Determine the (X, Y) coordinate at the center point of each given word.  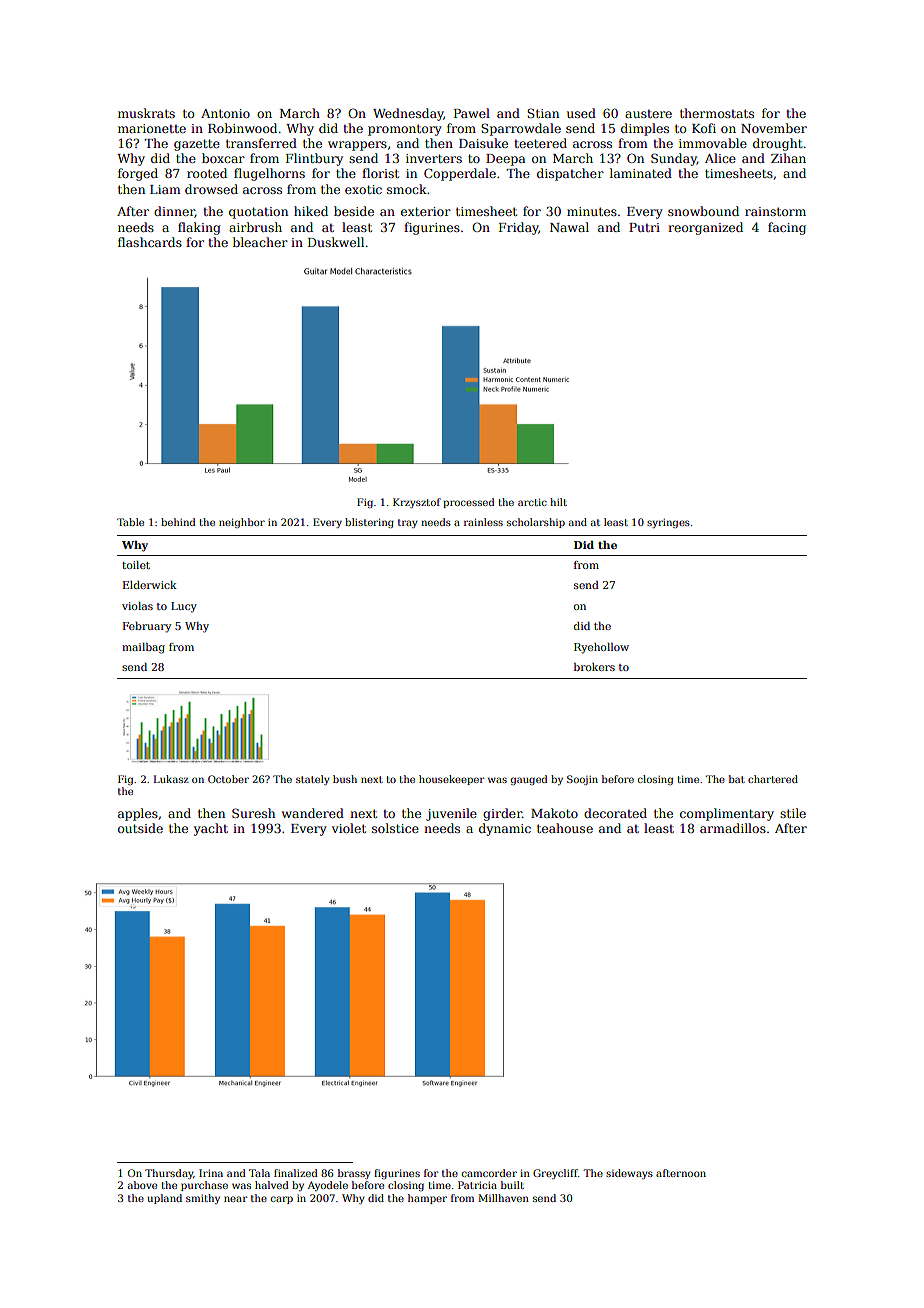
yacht (211, 829)
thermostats (717, 113)
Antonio (225, 113)
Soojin (582, 780)
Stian (543, 113)
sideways (629, 1174)
